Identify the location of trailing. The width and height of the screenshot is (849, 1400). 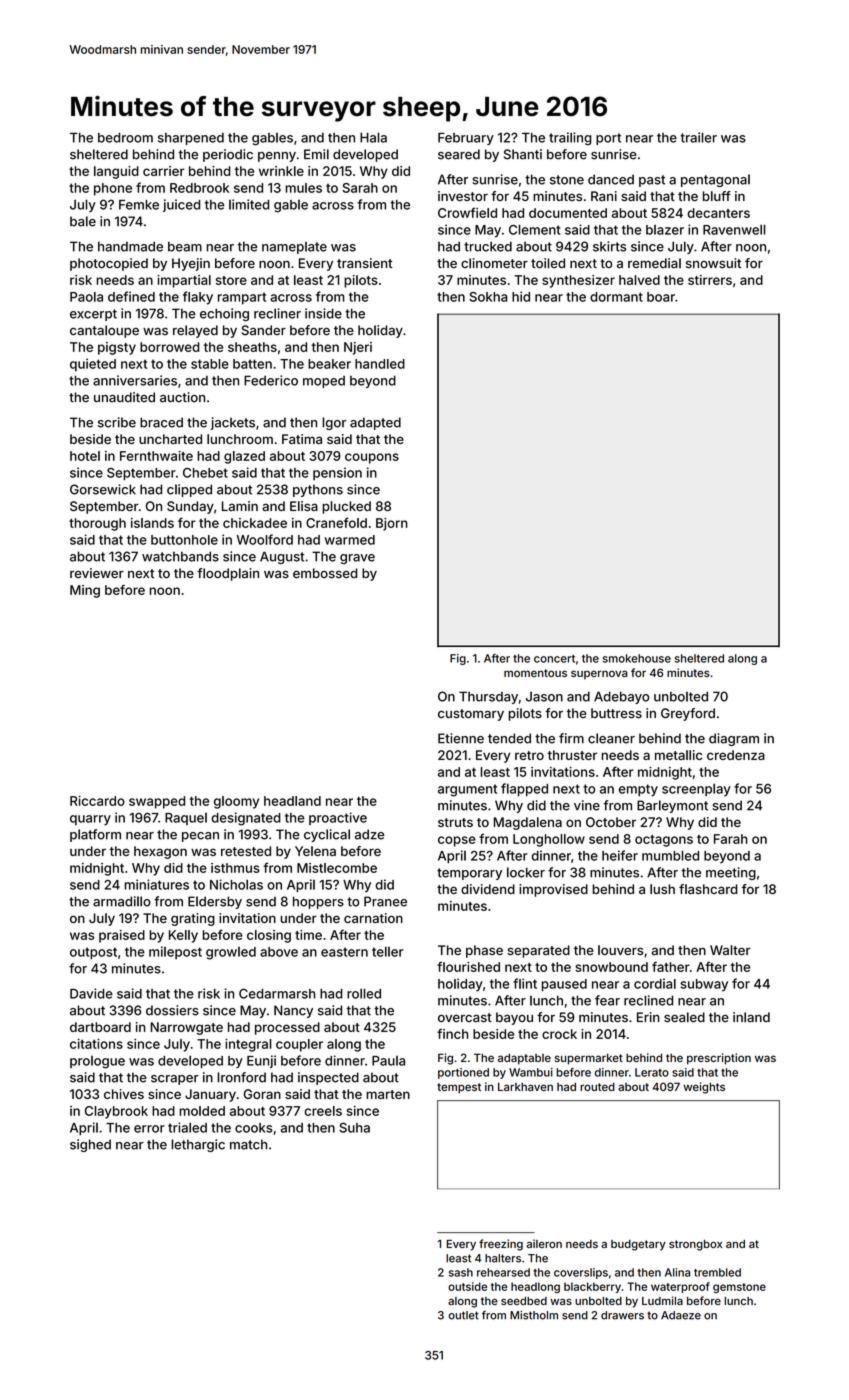
(570, 139).
